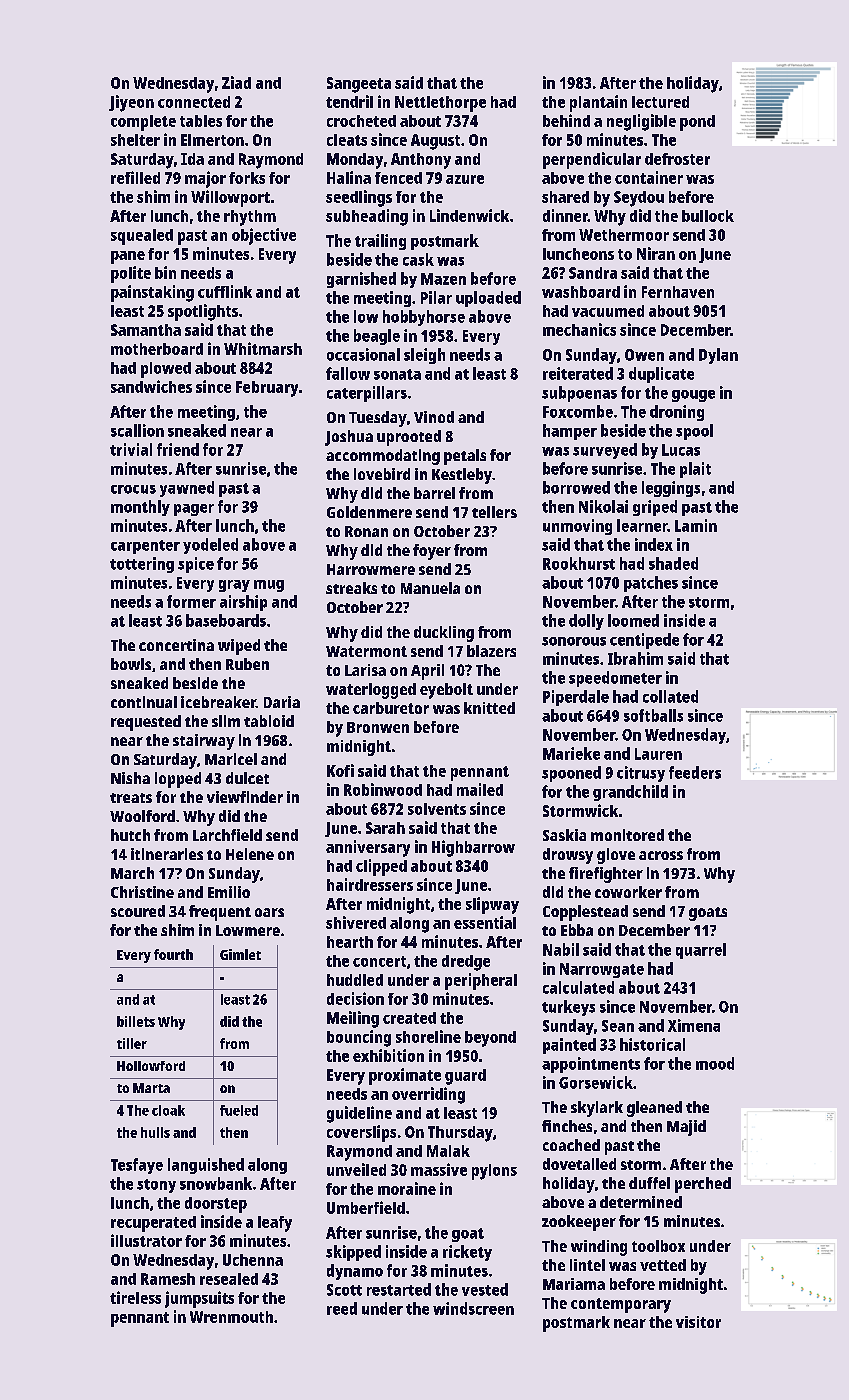 This page has height=1400, width=849. Describe the element at coordinates (598, 103) in the page. I see `plantain` at that location.
